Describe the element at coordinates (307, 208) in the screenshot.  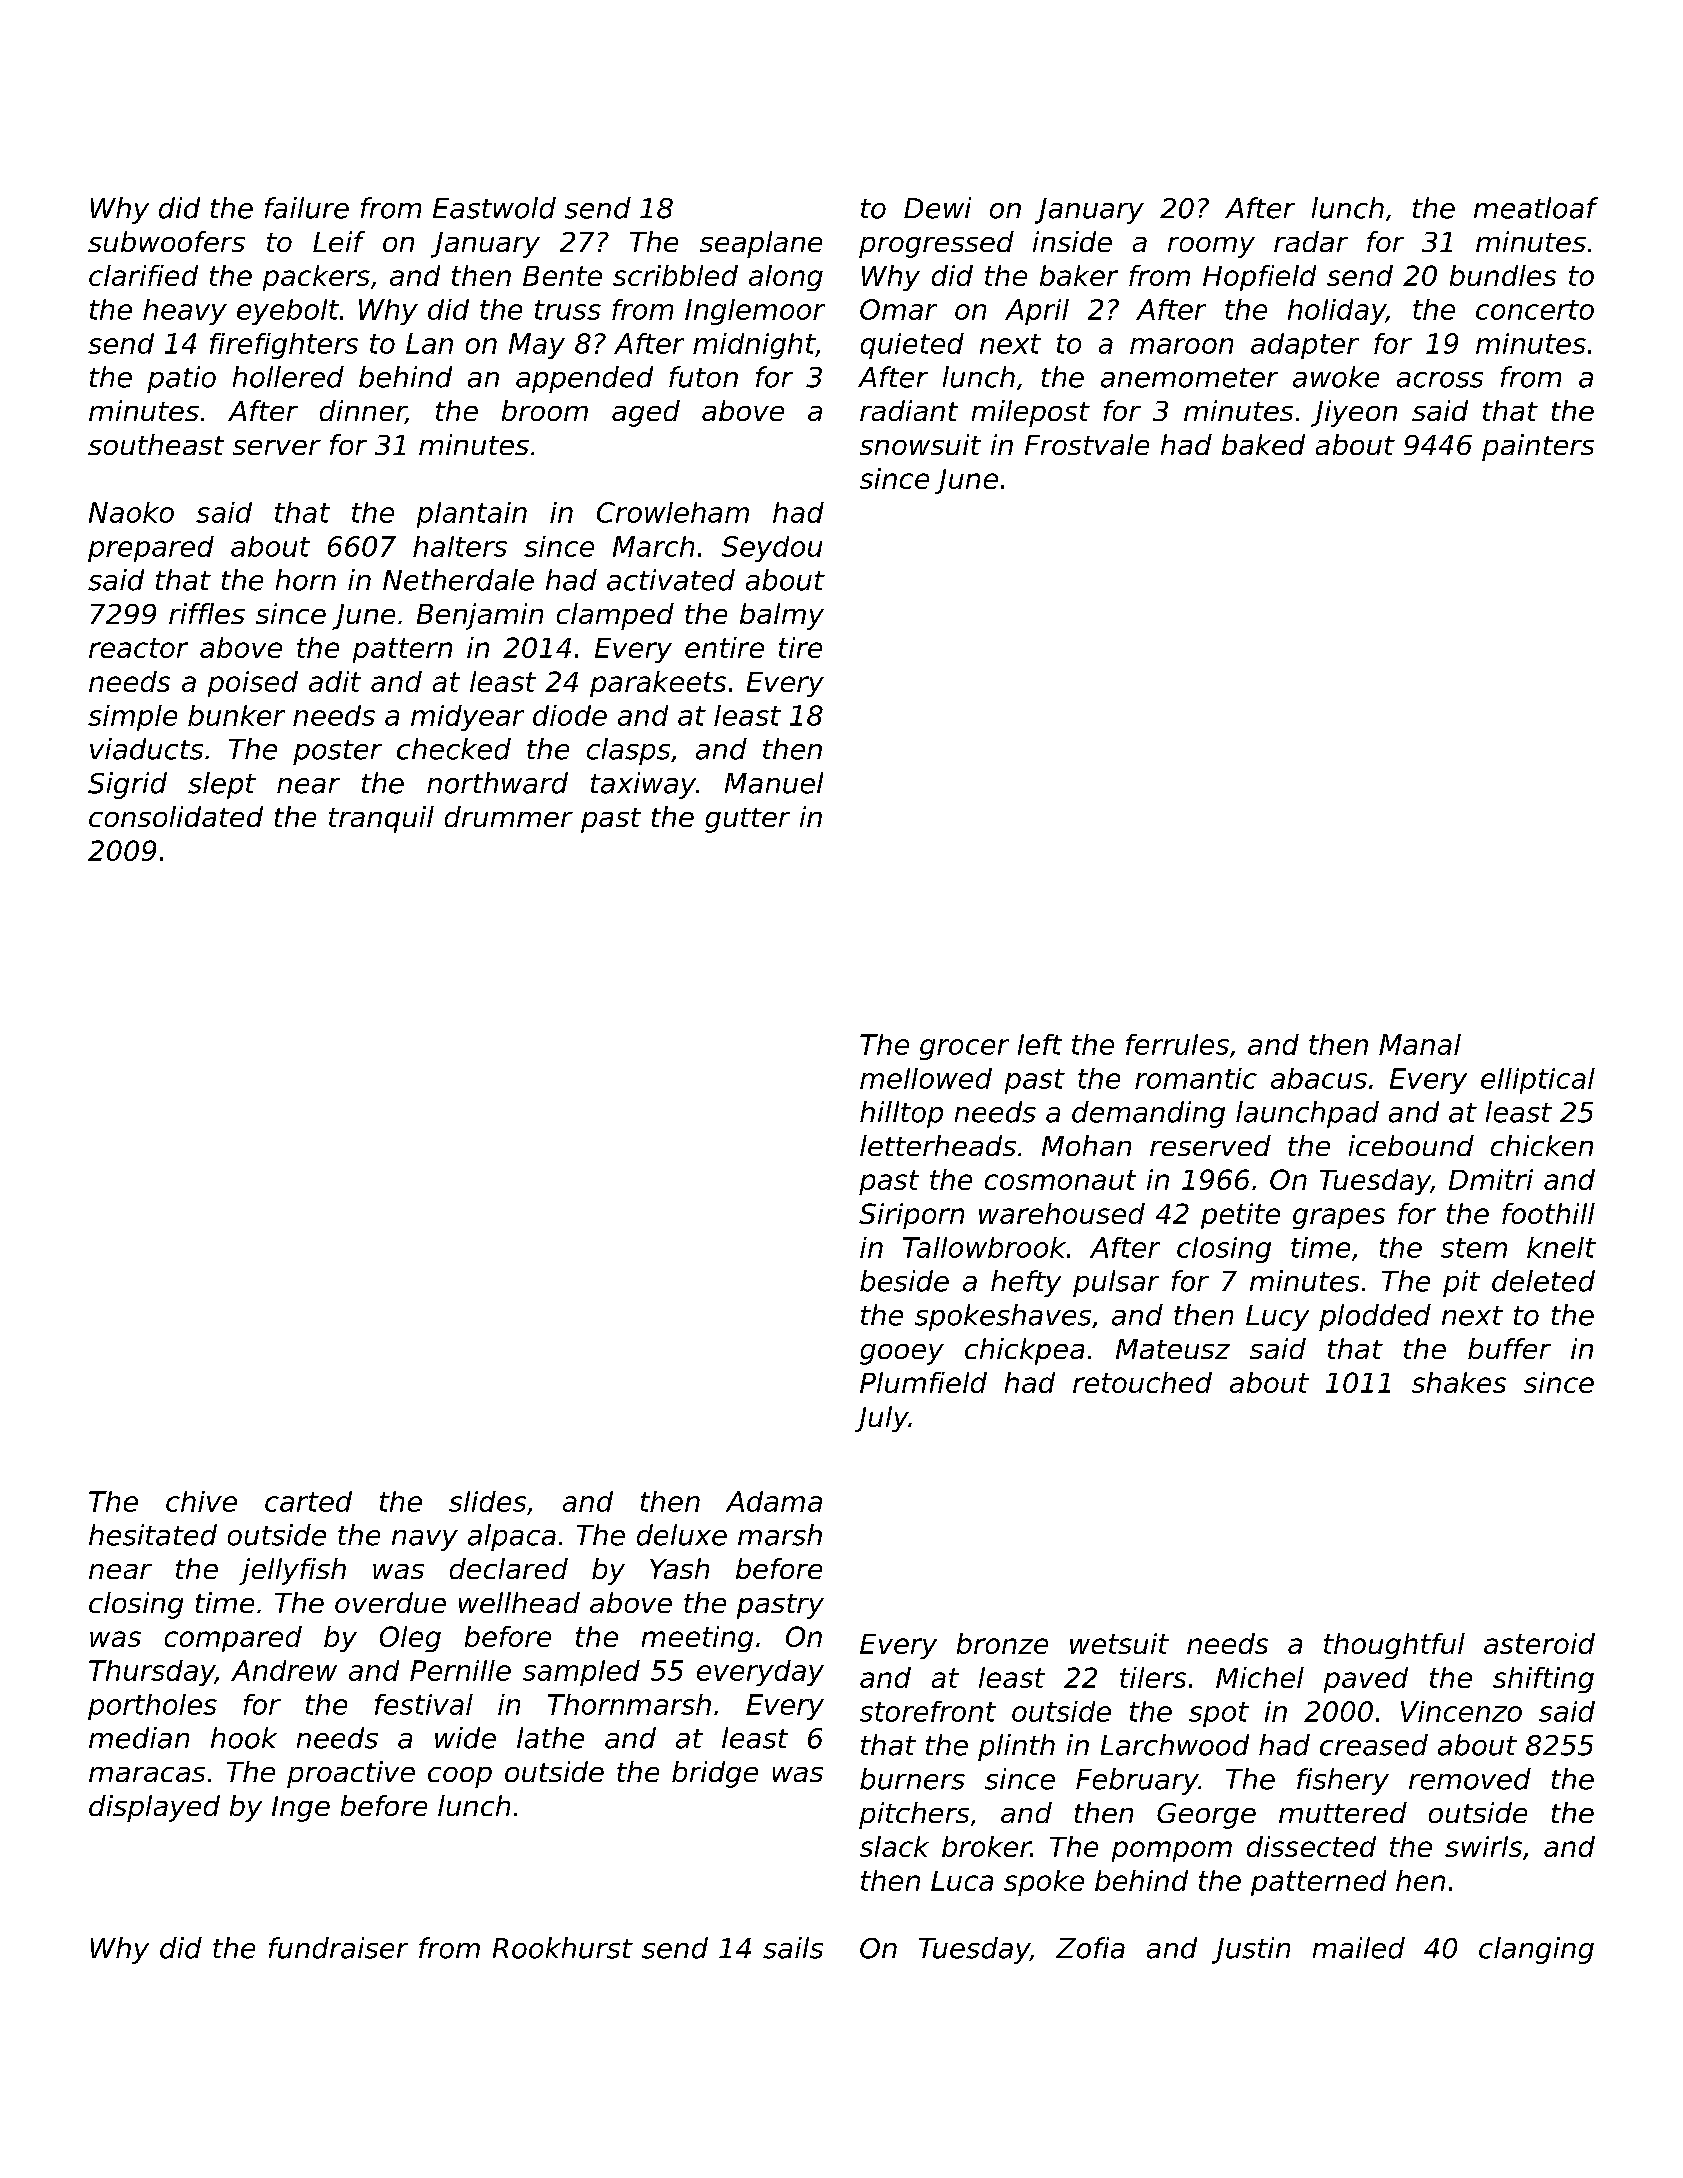
I see `failure` at that location.
